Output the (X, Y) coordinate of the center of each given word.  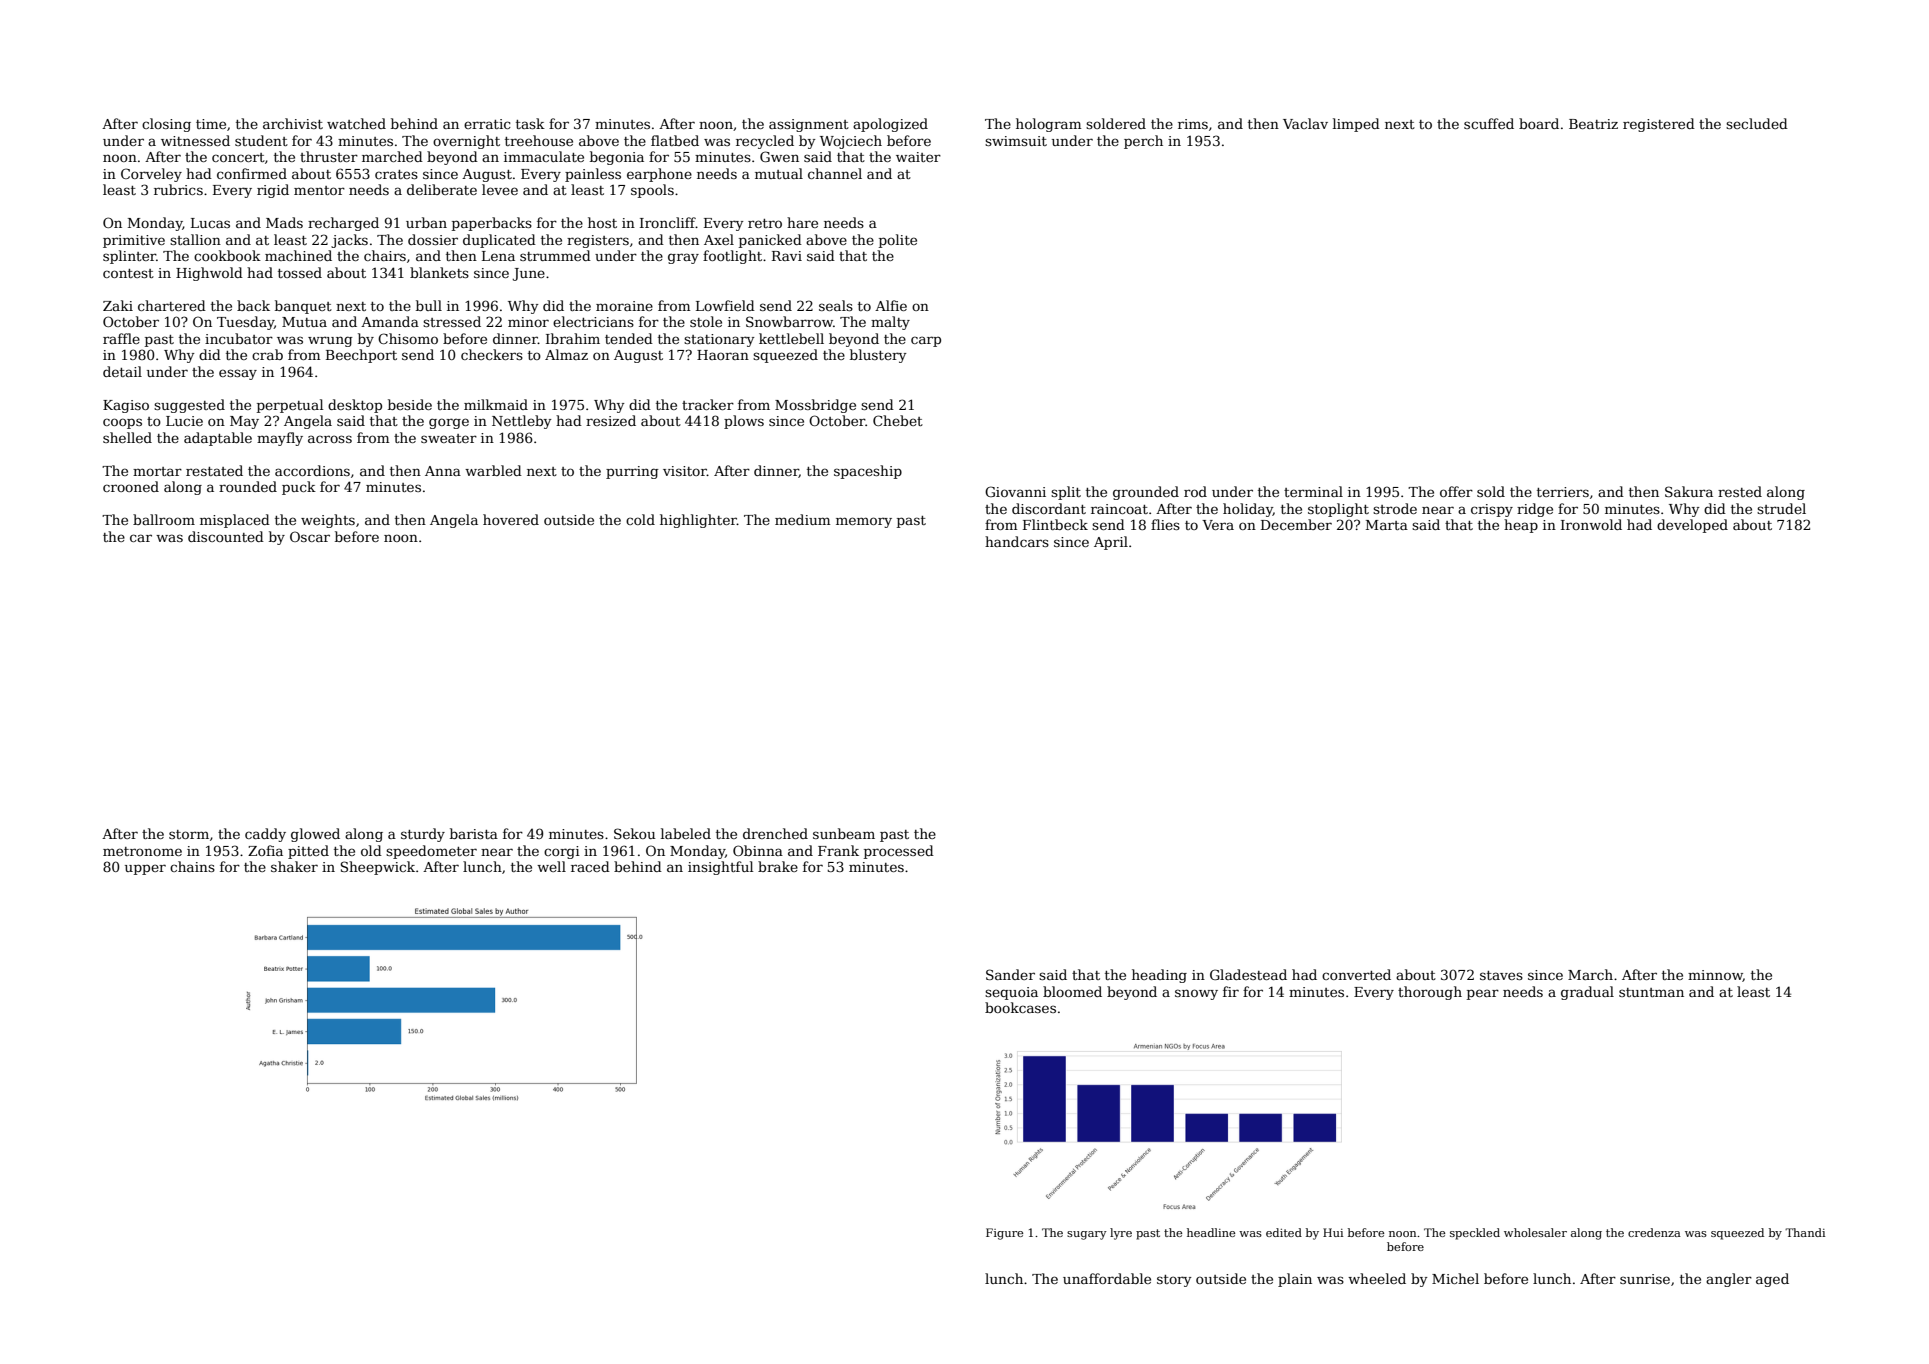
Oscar (310, 536)
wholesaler (1535, 1232)
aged (1772, 1280)
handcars (1017, 541)
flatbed (675, 140)
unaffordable (1107, 1278)
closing (166, 125)
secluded (1757, 123)
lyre (1121, 1234)
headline (1211, 1232)
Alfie (891, 305)
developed (1692, 526)
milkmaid (496, 404)
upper (145, 869)
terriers (1563, 492)
